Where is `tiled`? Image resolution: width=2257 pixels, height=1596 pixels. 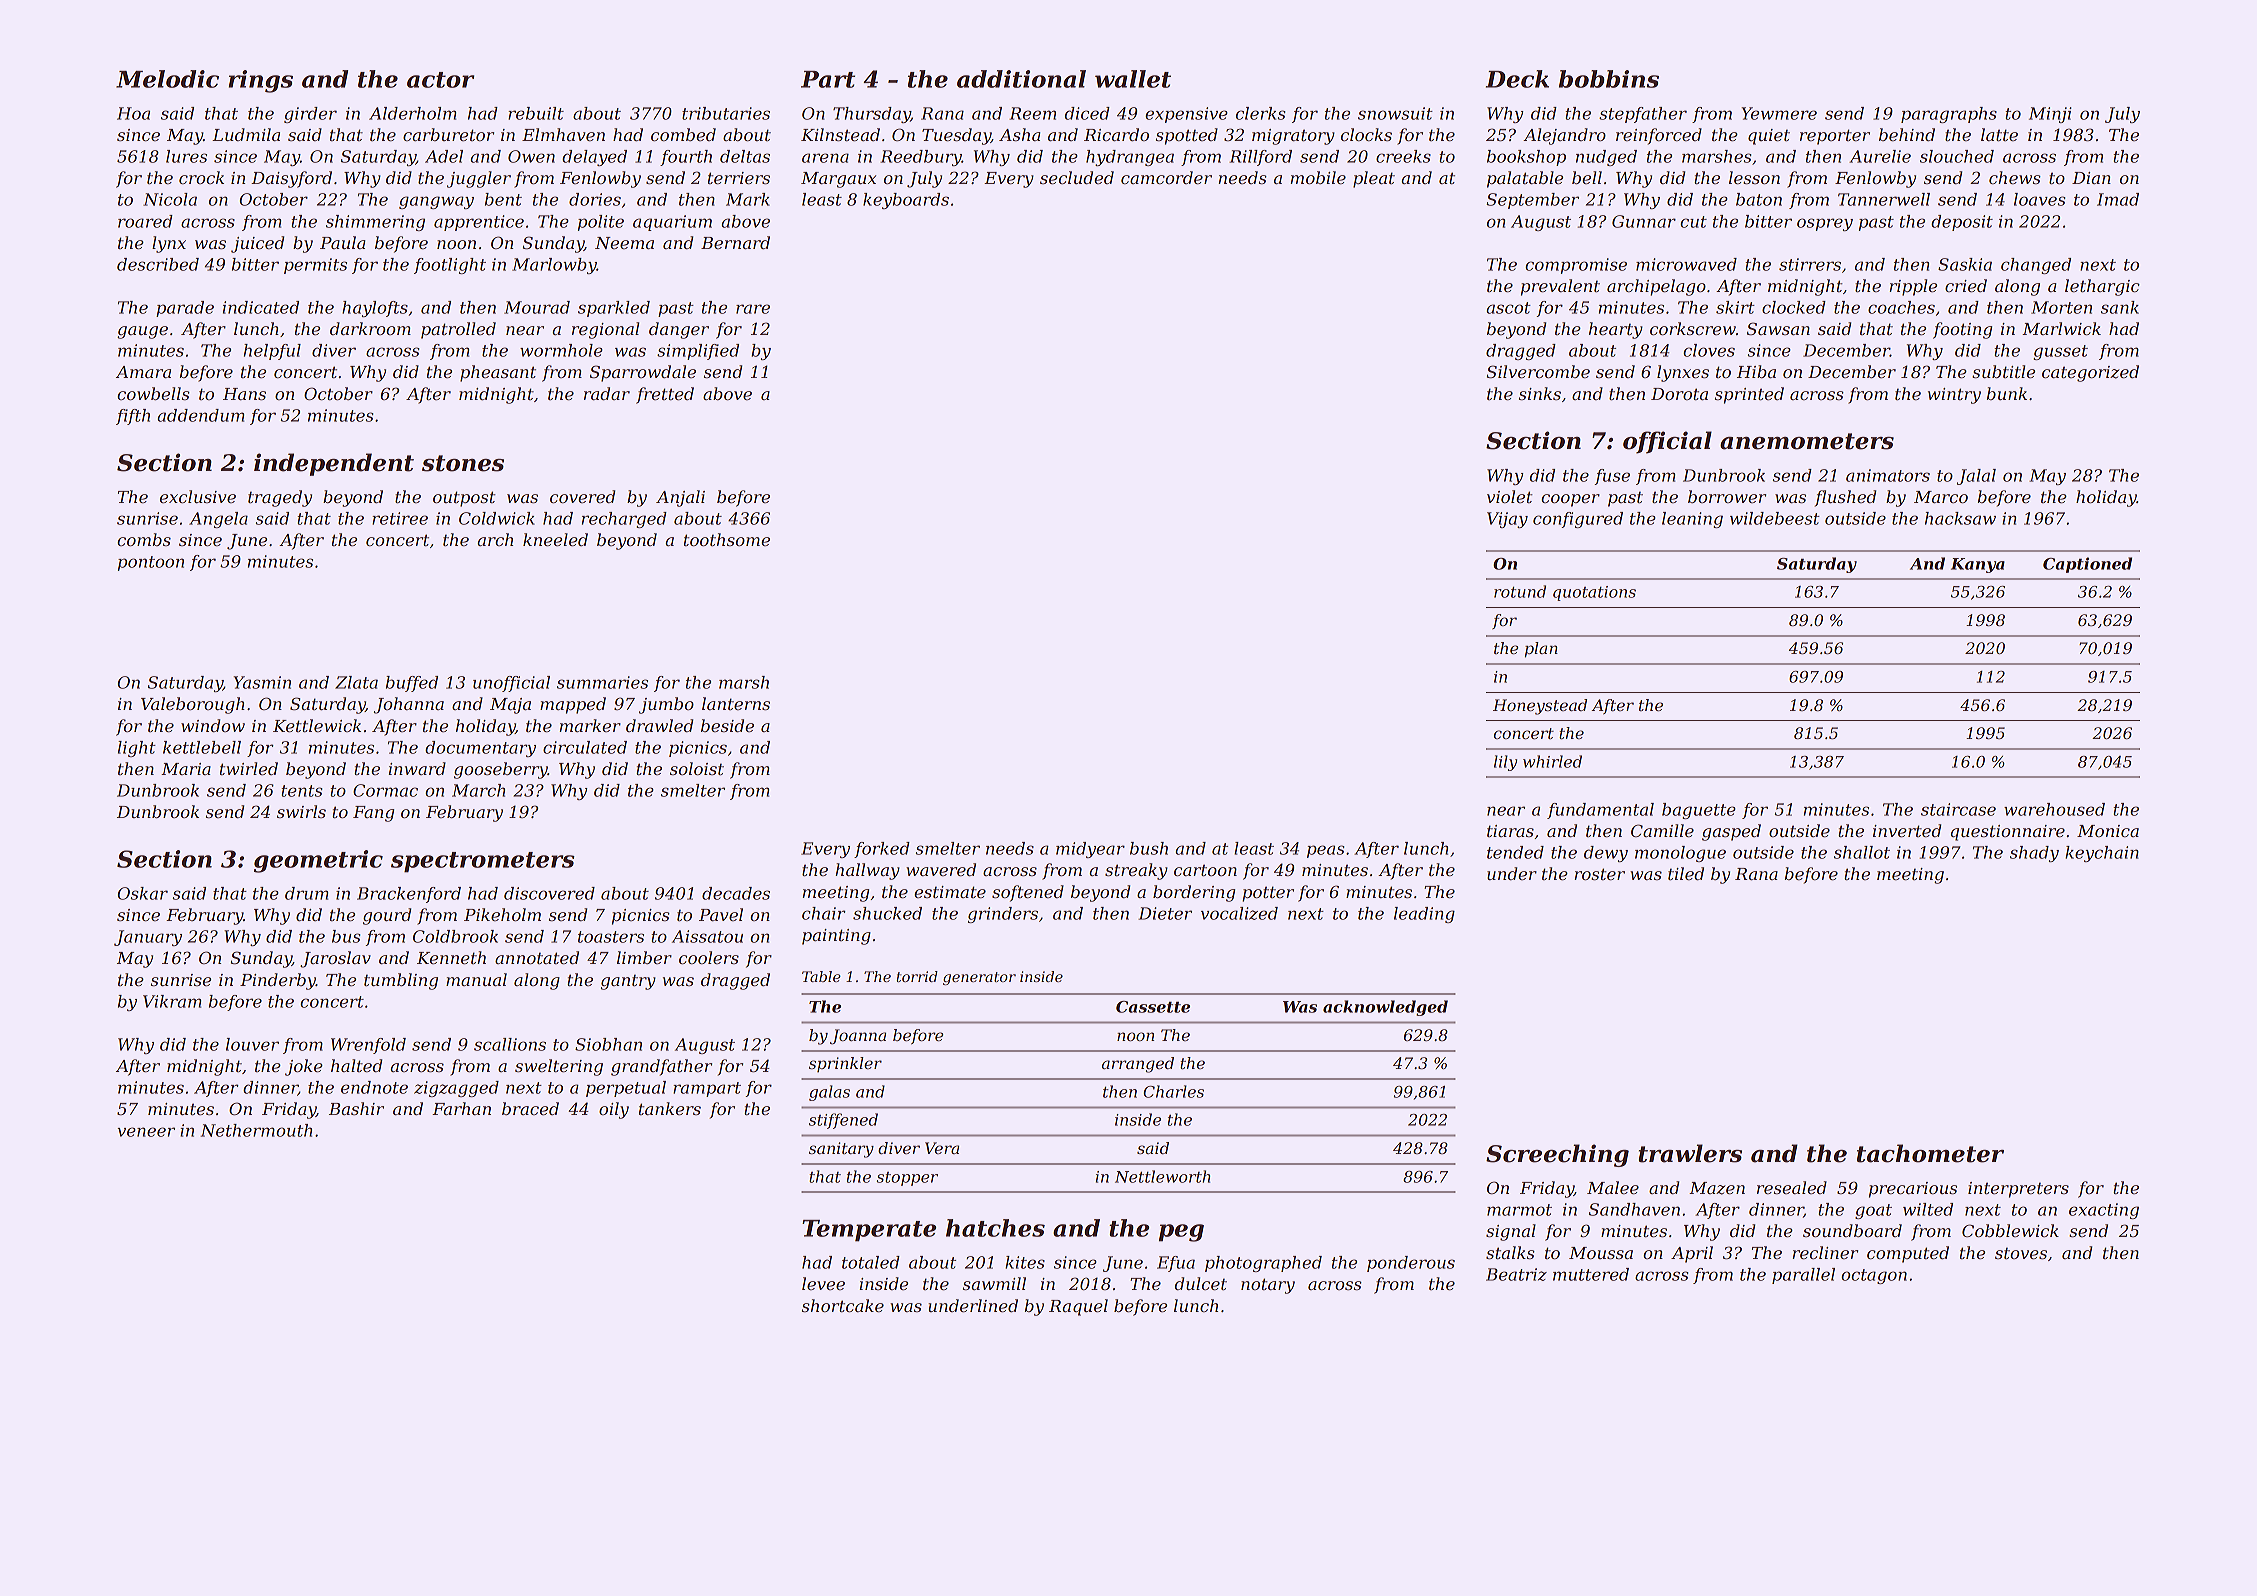
tiled is located at coordinates (1686, 873).
